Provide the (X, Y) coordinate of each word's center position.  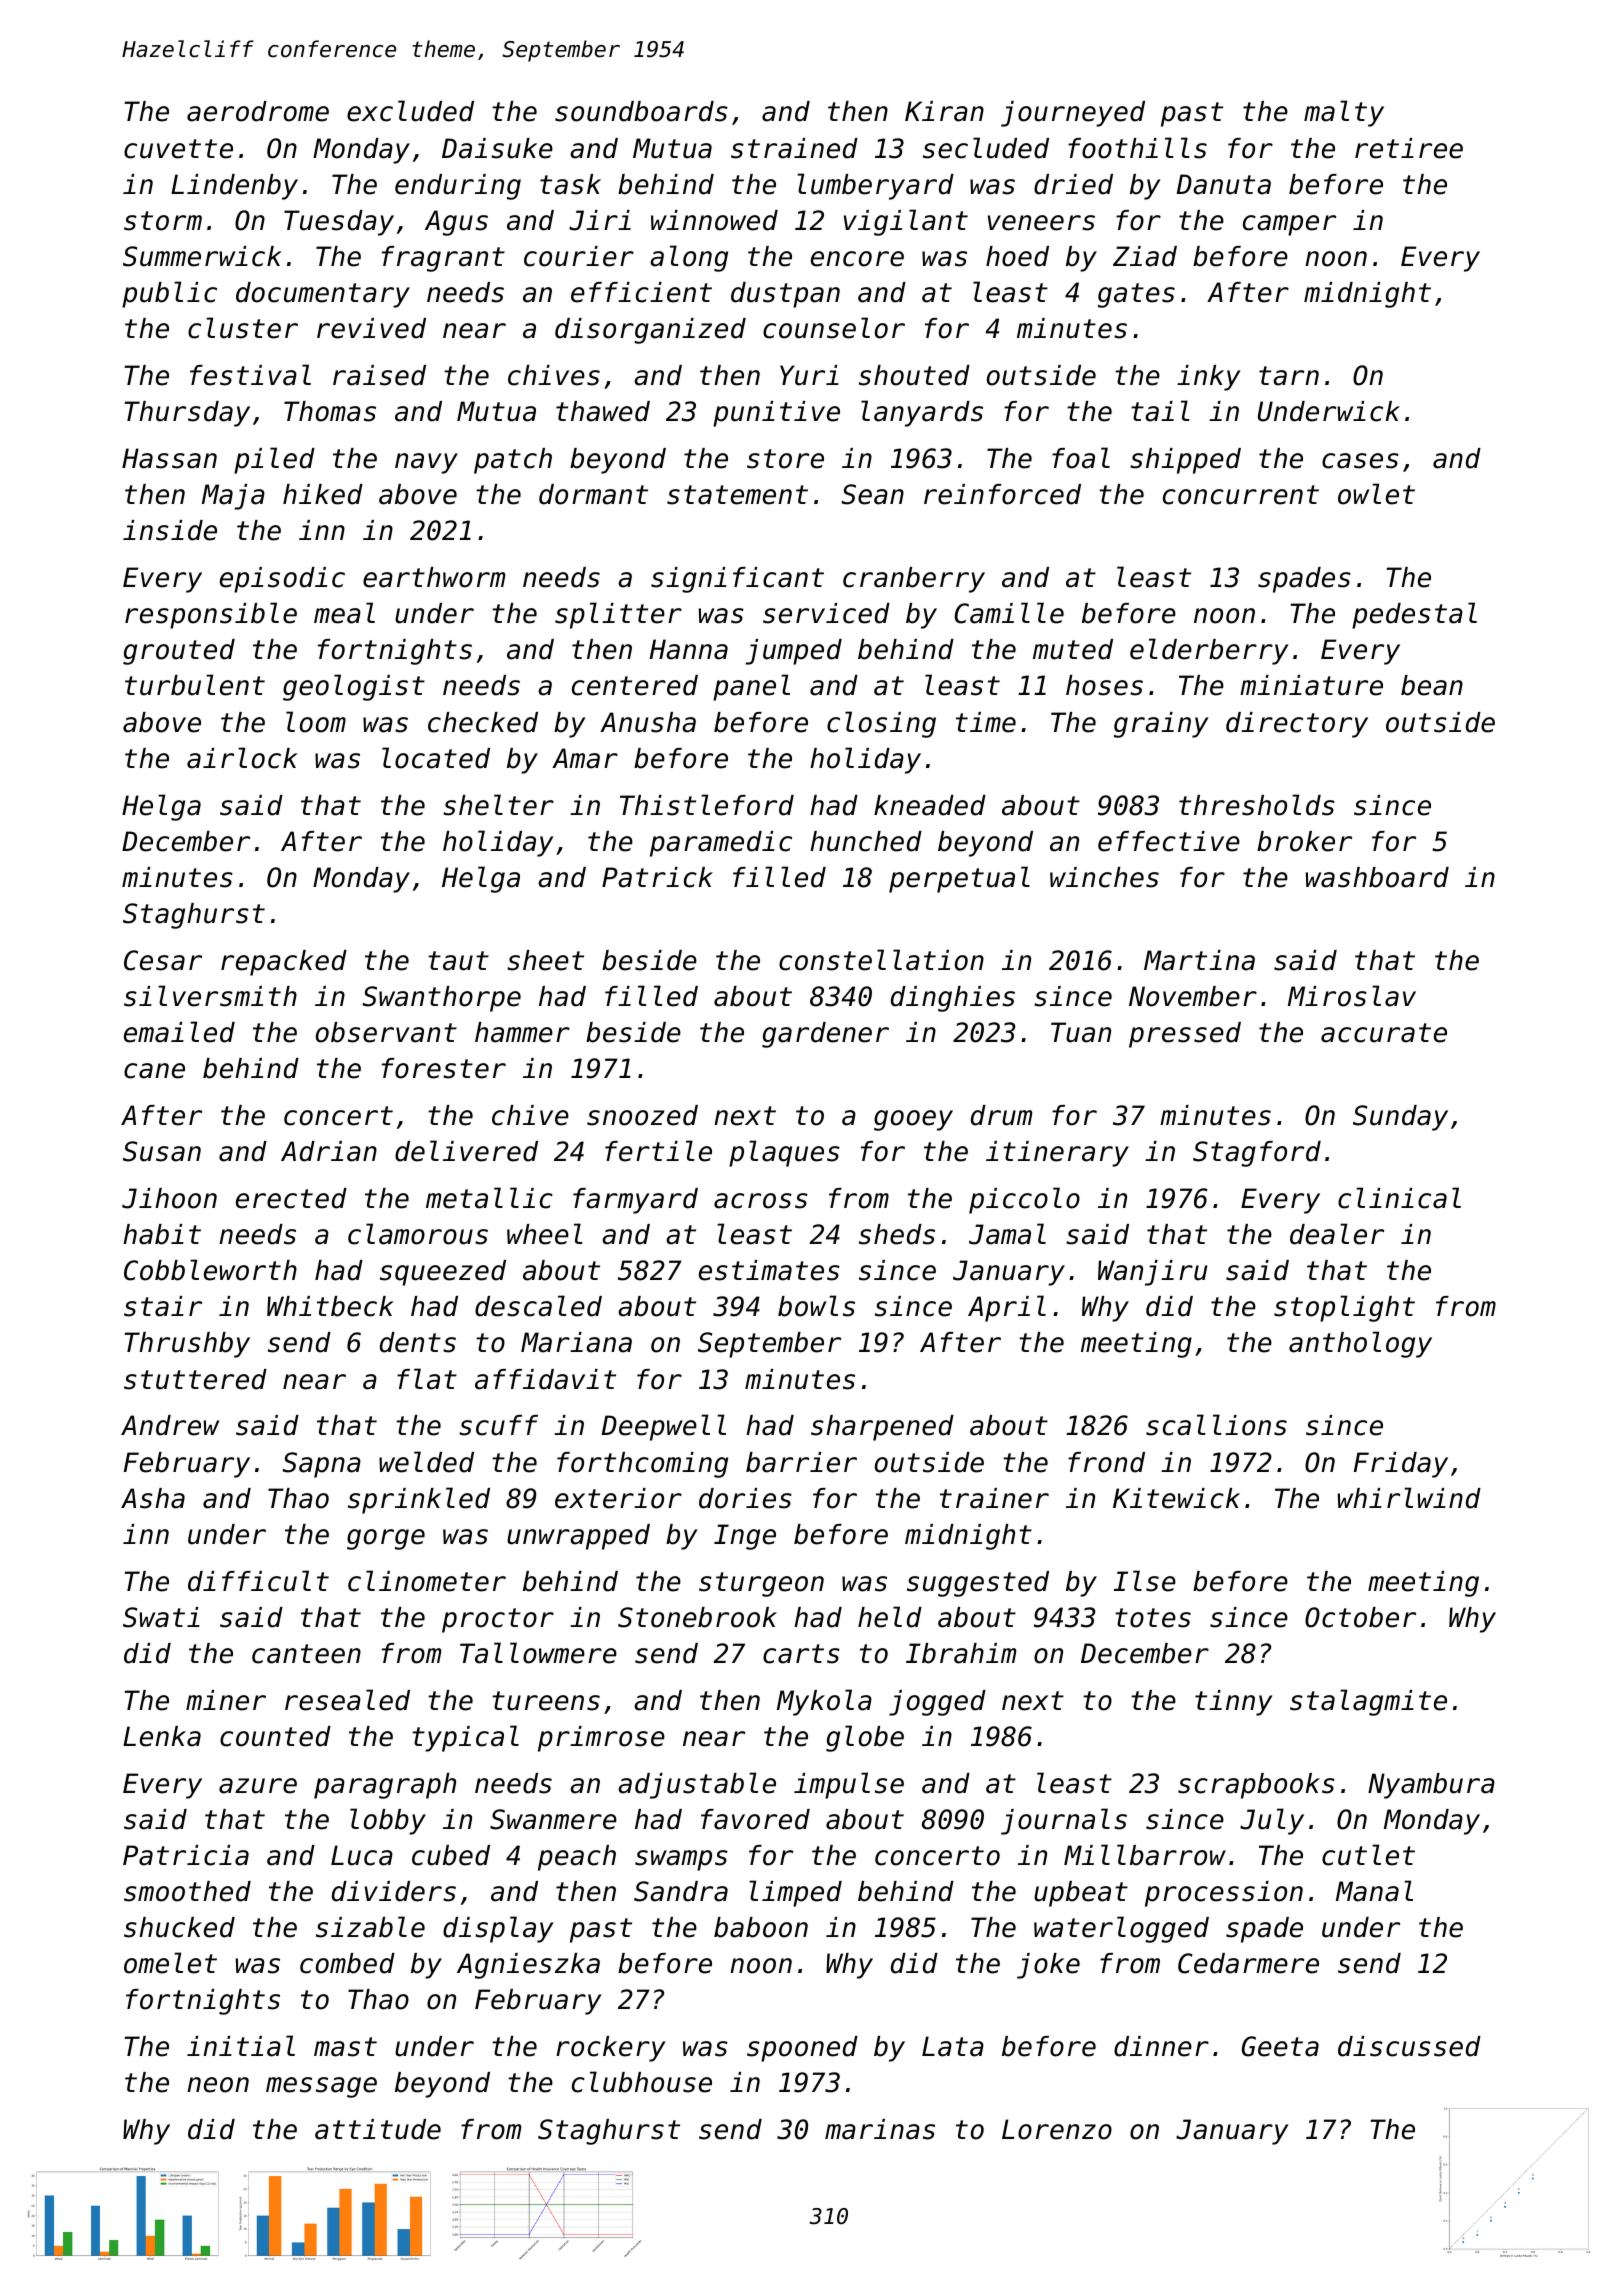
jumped (793, 652)
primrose (601, 1739)
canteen (306, 1654)
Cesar (163, 960)
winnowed (714, 220)
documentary (323, 295)
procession (1224, 1894)
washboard (1377, 877)
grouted (179, 652)
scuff (498, 1425)
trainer (994, 1498)
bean (1432, 685)
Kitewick (1176, 1498)
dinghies (953, 999)
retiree (1409, 148)
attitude (378, 2129)
